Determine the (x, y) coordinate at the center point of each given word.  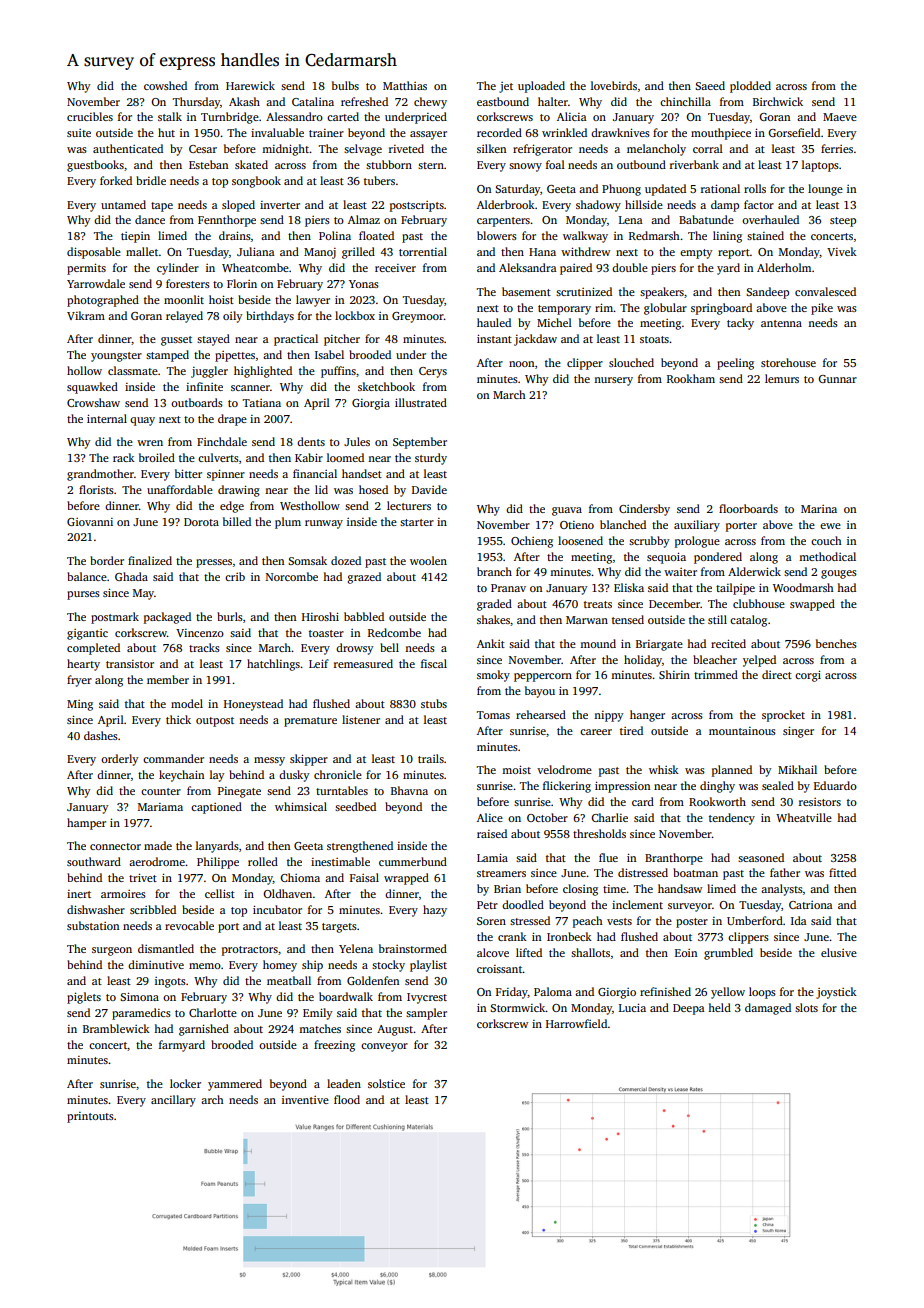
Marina (819, 509)
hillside (644, 204)
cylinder (178, 269)
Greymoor (418, 317)
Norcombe (292, 576)
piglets (84, 998)
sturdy (431, 459)
